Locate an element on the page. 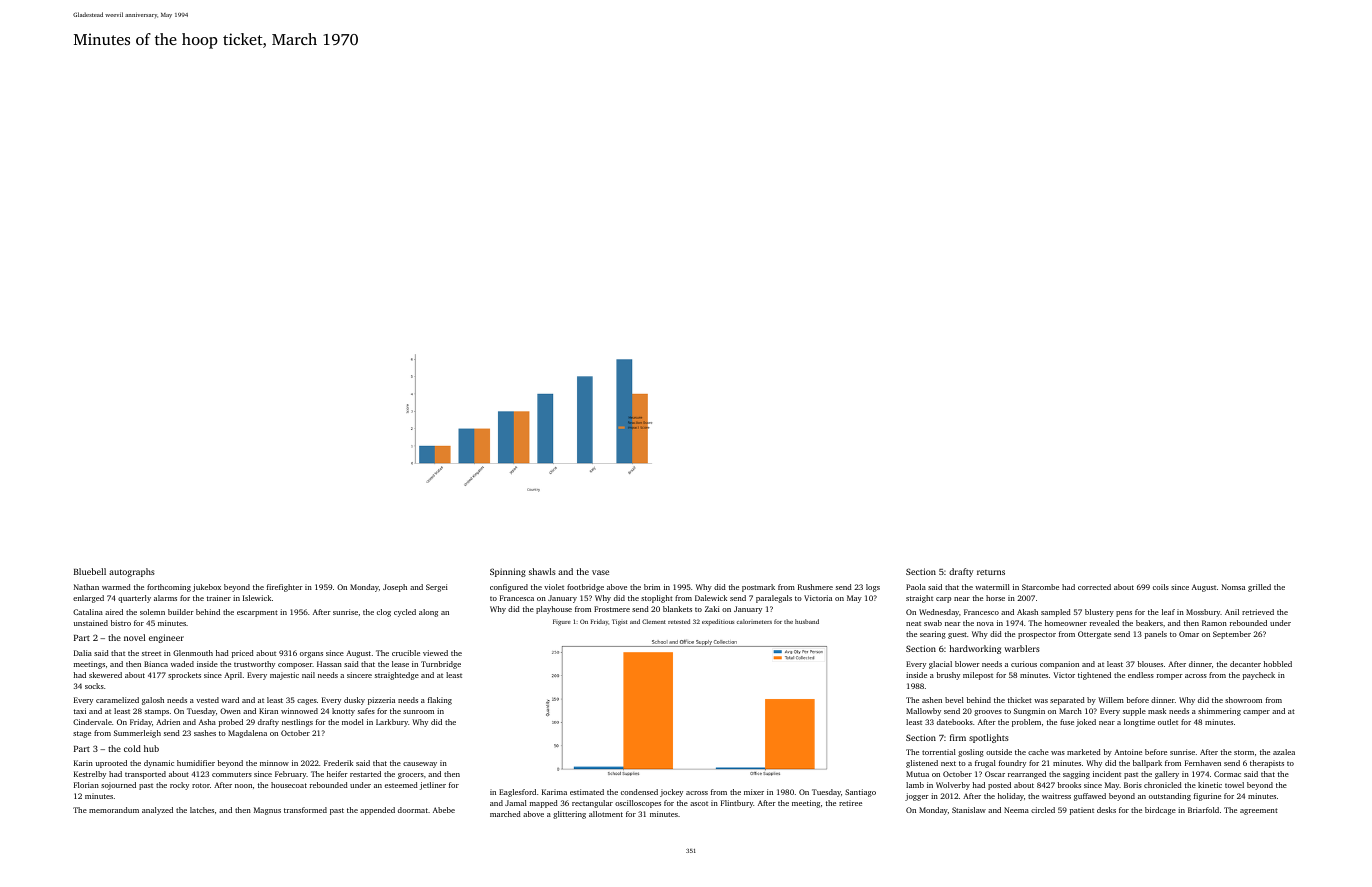  engineer is located at coordinates (166, 638).
